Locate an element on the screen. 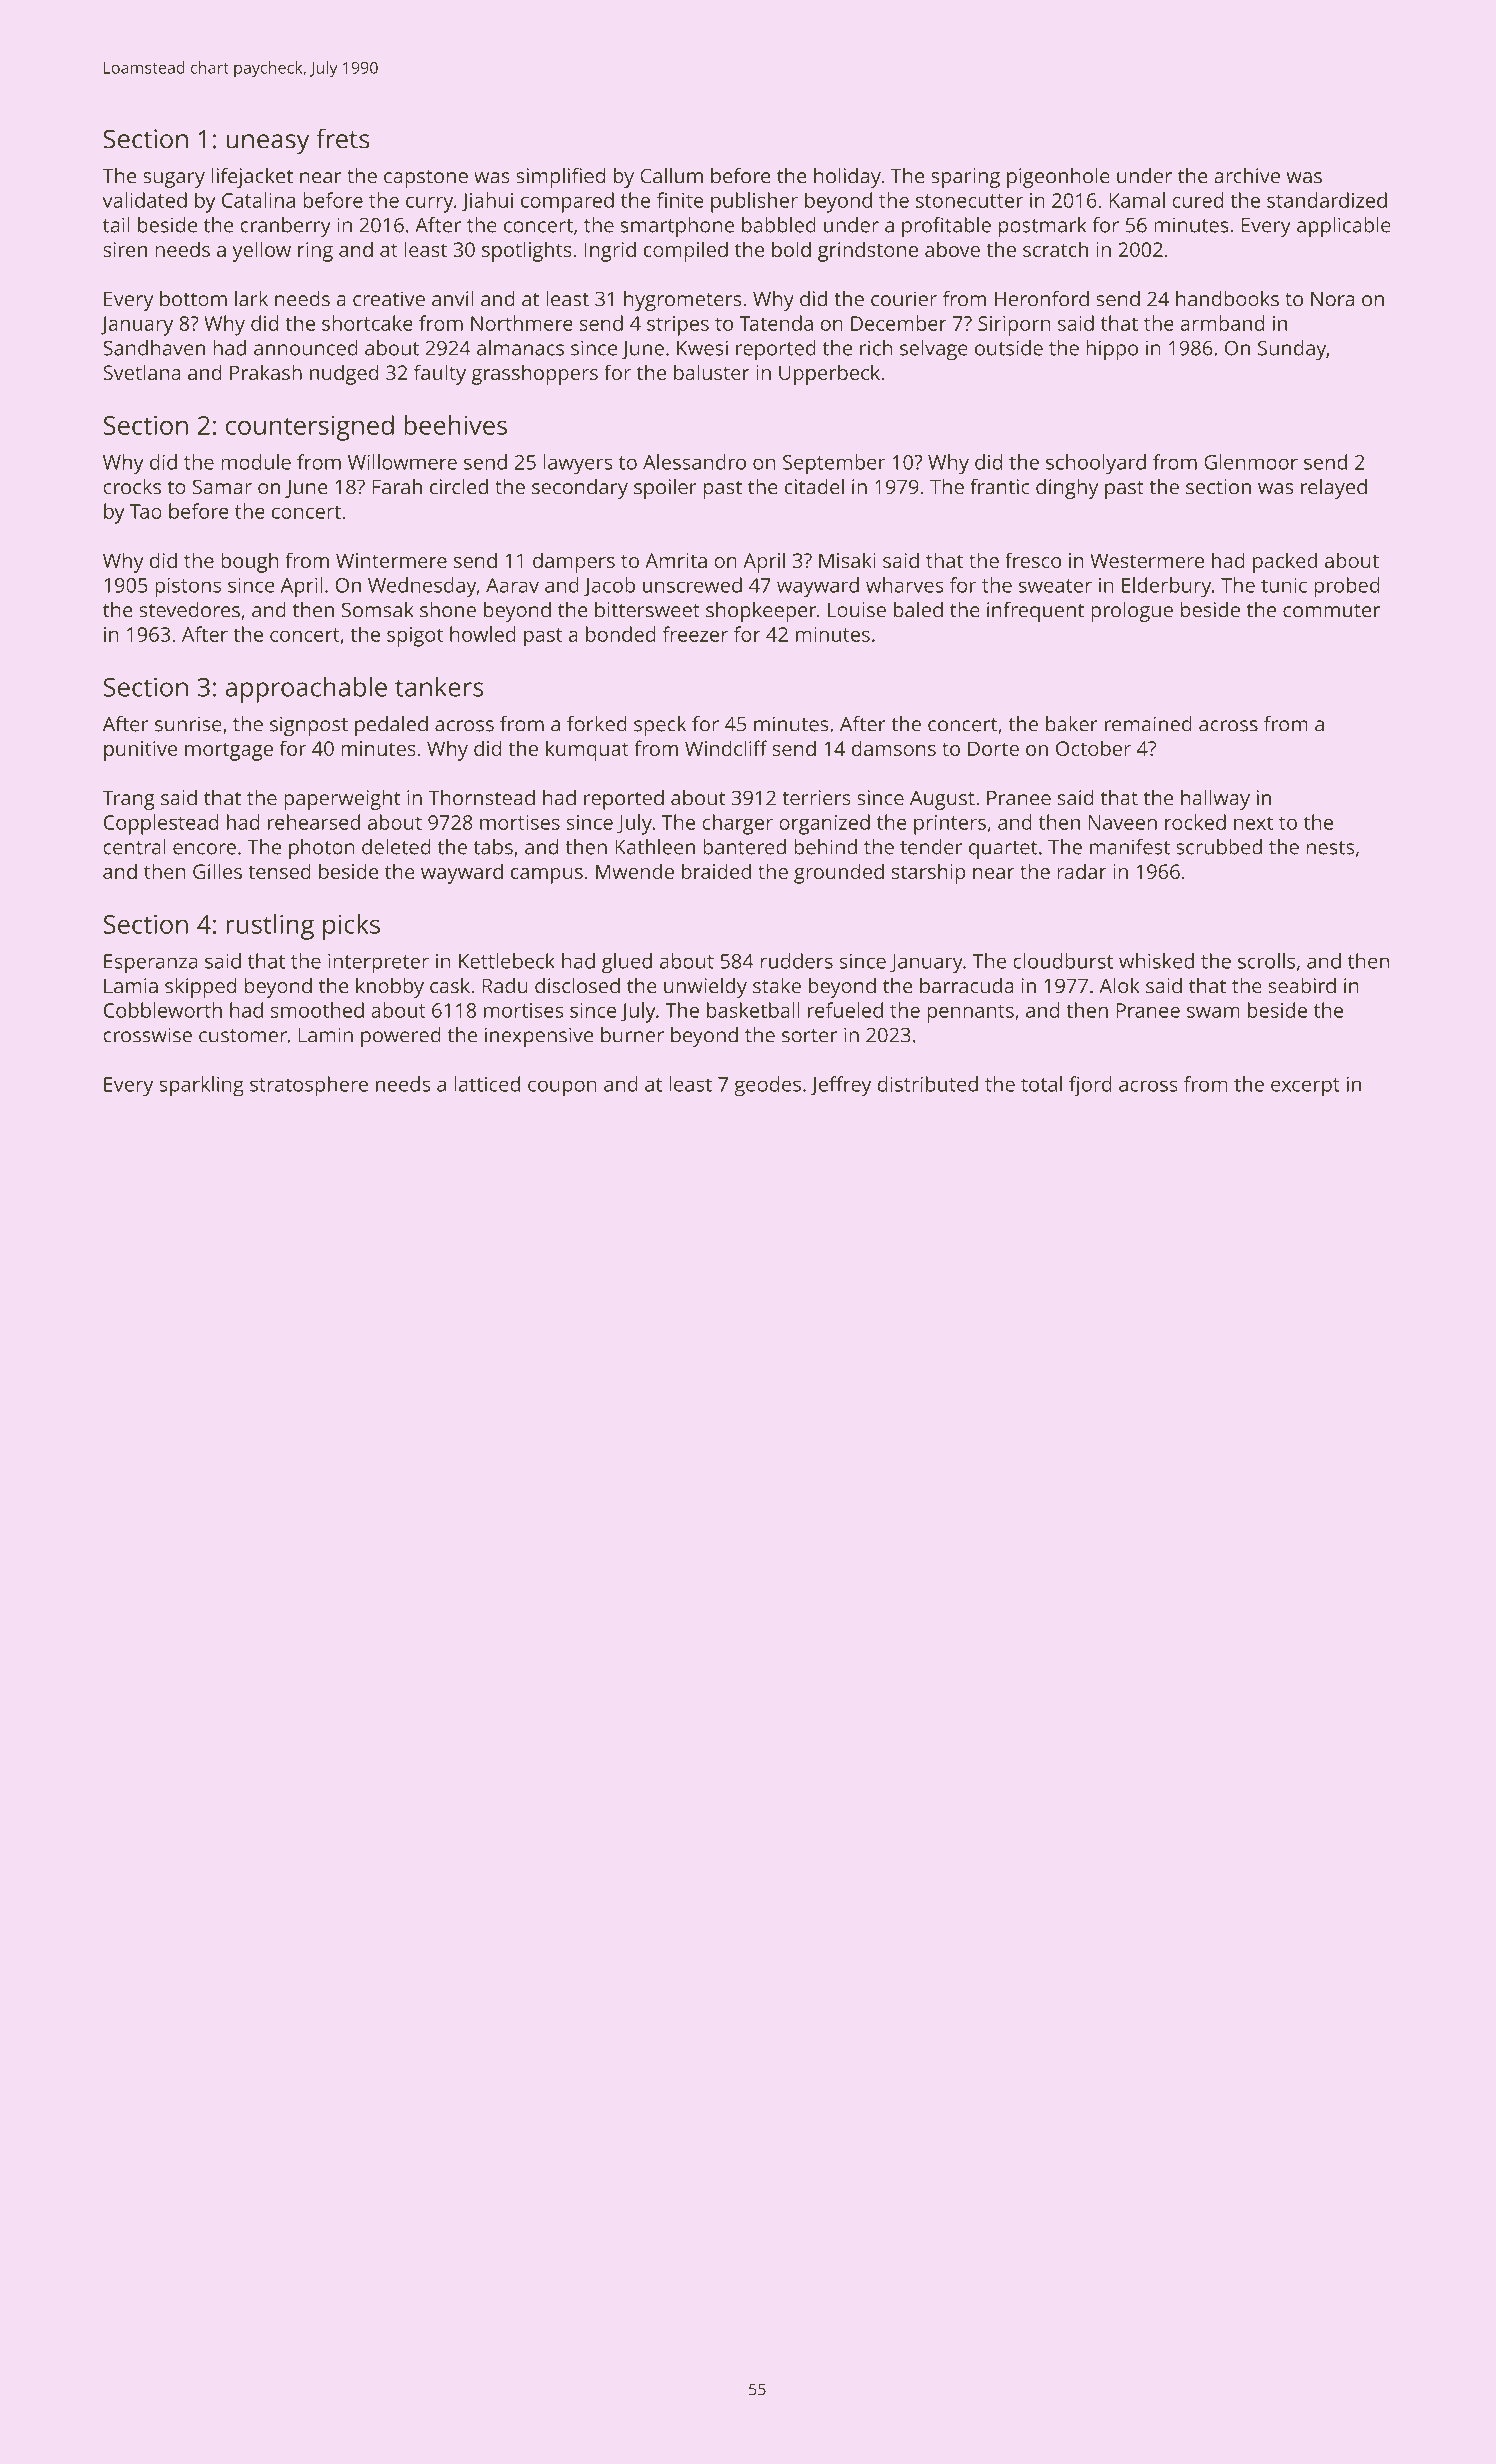 This screenshot has height=2464, width=1496. standardized is located at coordinates (1327, 200).
